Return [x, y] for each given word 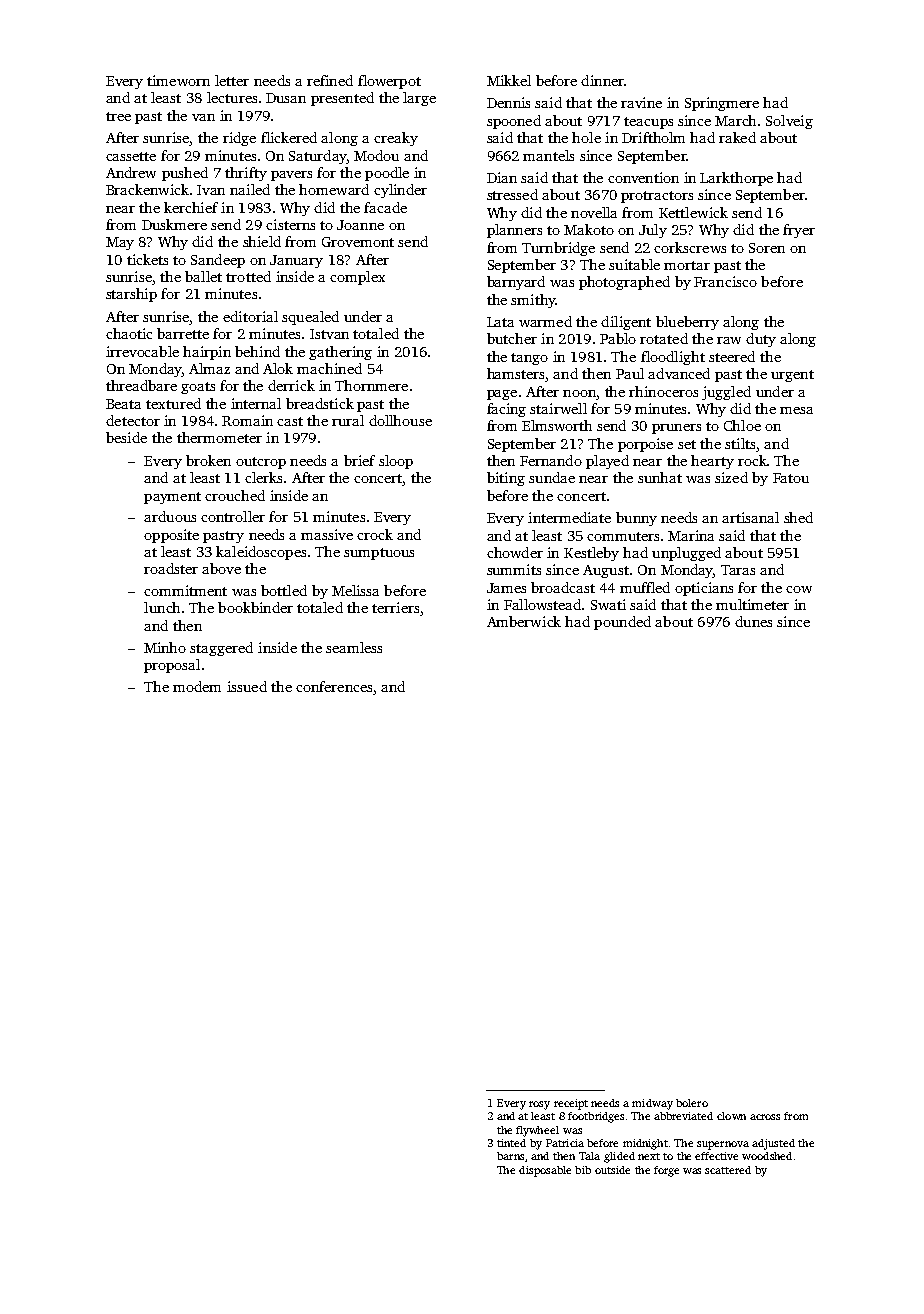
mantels [548, 155]
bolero [692, 1103]
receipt [571, 1104]
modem [197, 686]
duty [761, 340]
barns [510, 1156]
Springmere [722, 104]
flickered [289, 137]
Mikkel [509, 80]
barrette [183, 333]
